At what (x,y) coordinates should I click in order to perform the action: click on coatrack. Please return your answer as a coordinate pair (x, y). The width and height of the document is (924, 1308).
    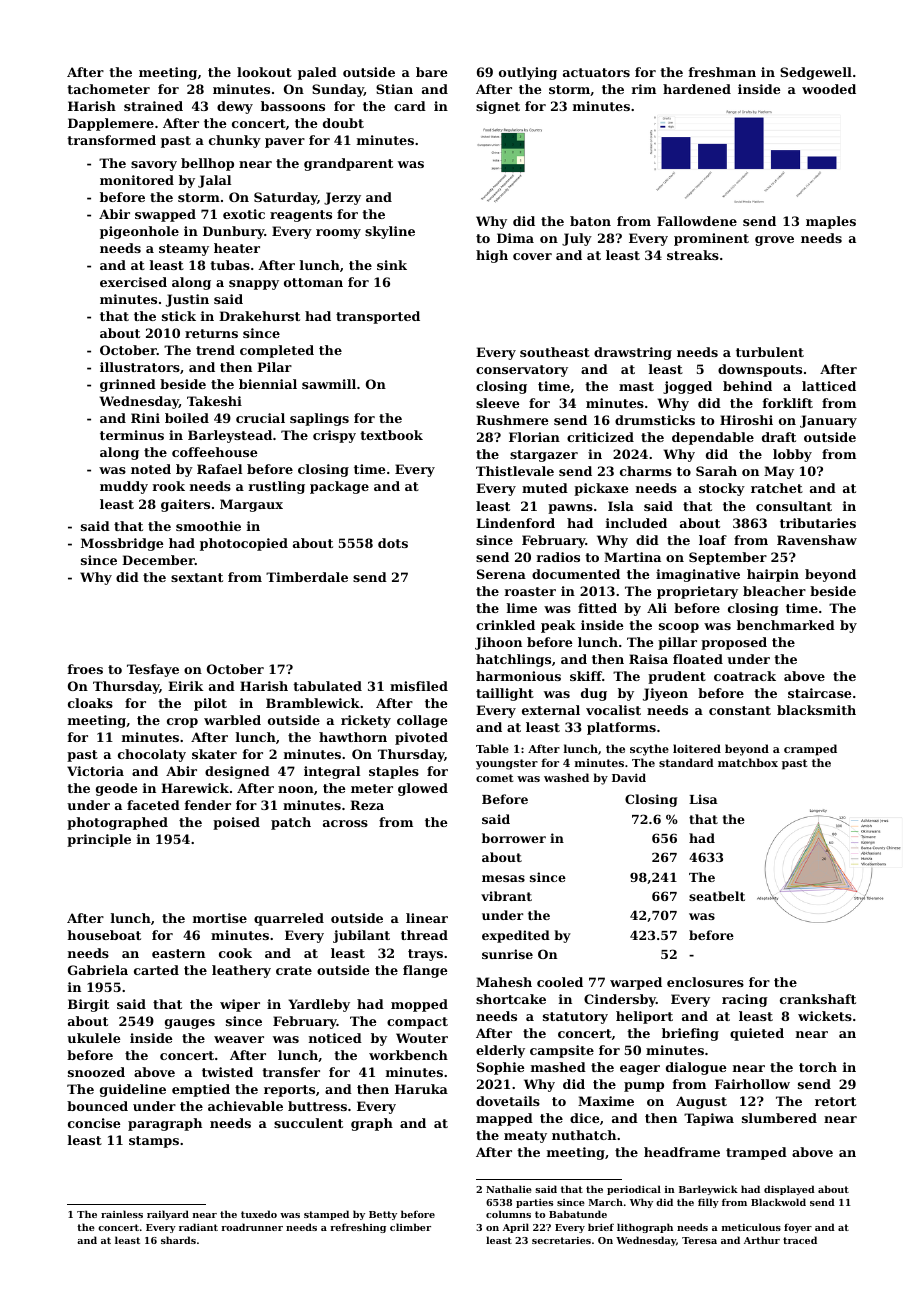
    Looking at the image, I should click on (745, 676).
